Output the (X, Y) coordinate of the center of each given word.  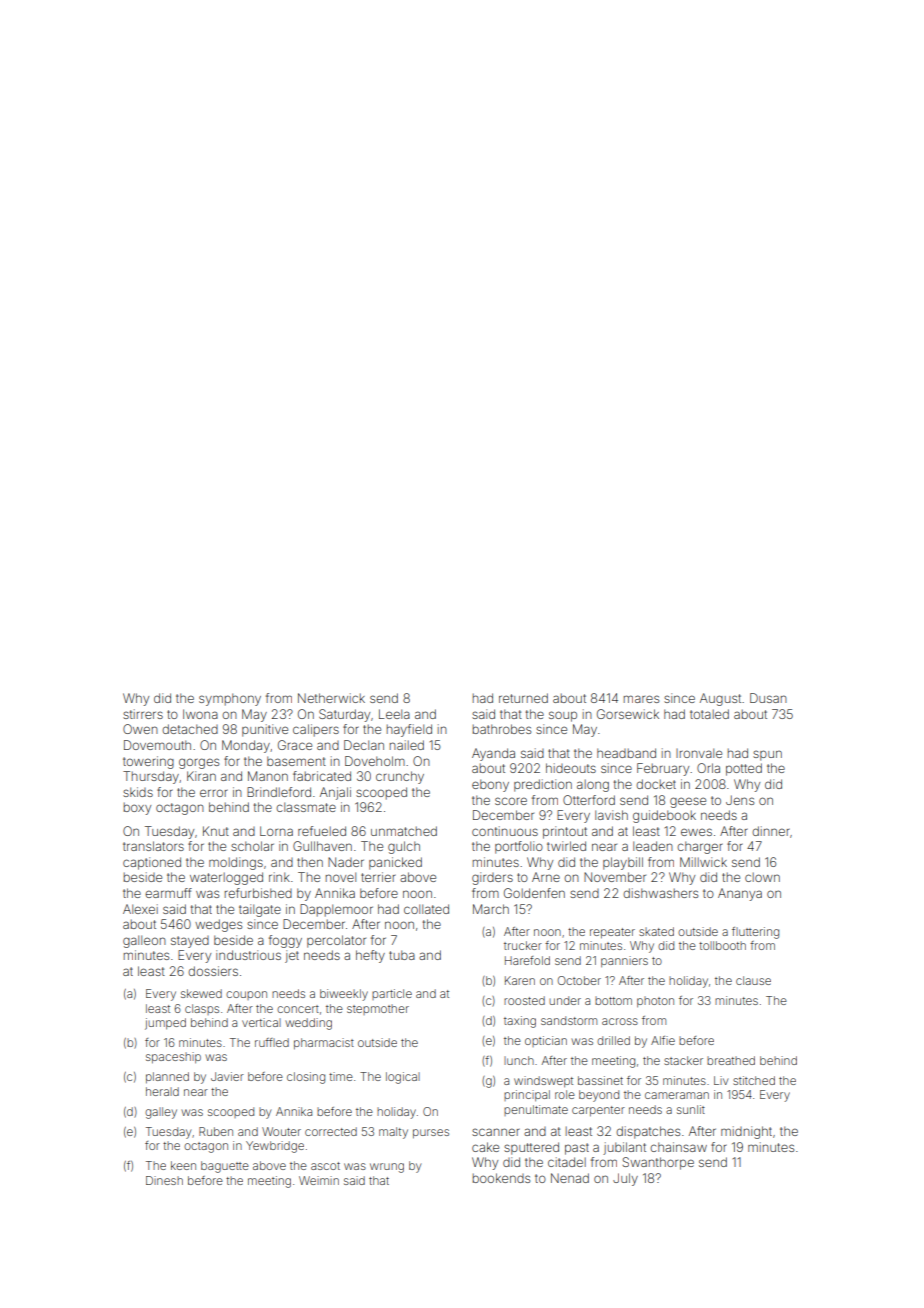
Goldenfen (534, 893)
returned (523, 698)
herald (162, 1091)
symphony (230, 699)
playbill (623, 863)
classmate (306, 807)
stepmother (378, 1009)
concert (298, 1009)
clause (753, 980)
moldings (236, 863)
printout (565, 832)
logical (403, 1078)
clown (762, 877)
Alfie (663, 1040)
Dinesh (164, 1180)
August (720, 699)
